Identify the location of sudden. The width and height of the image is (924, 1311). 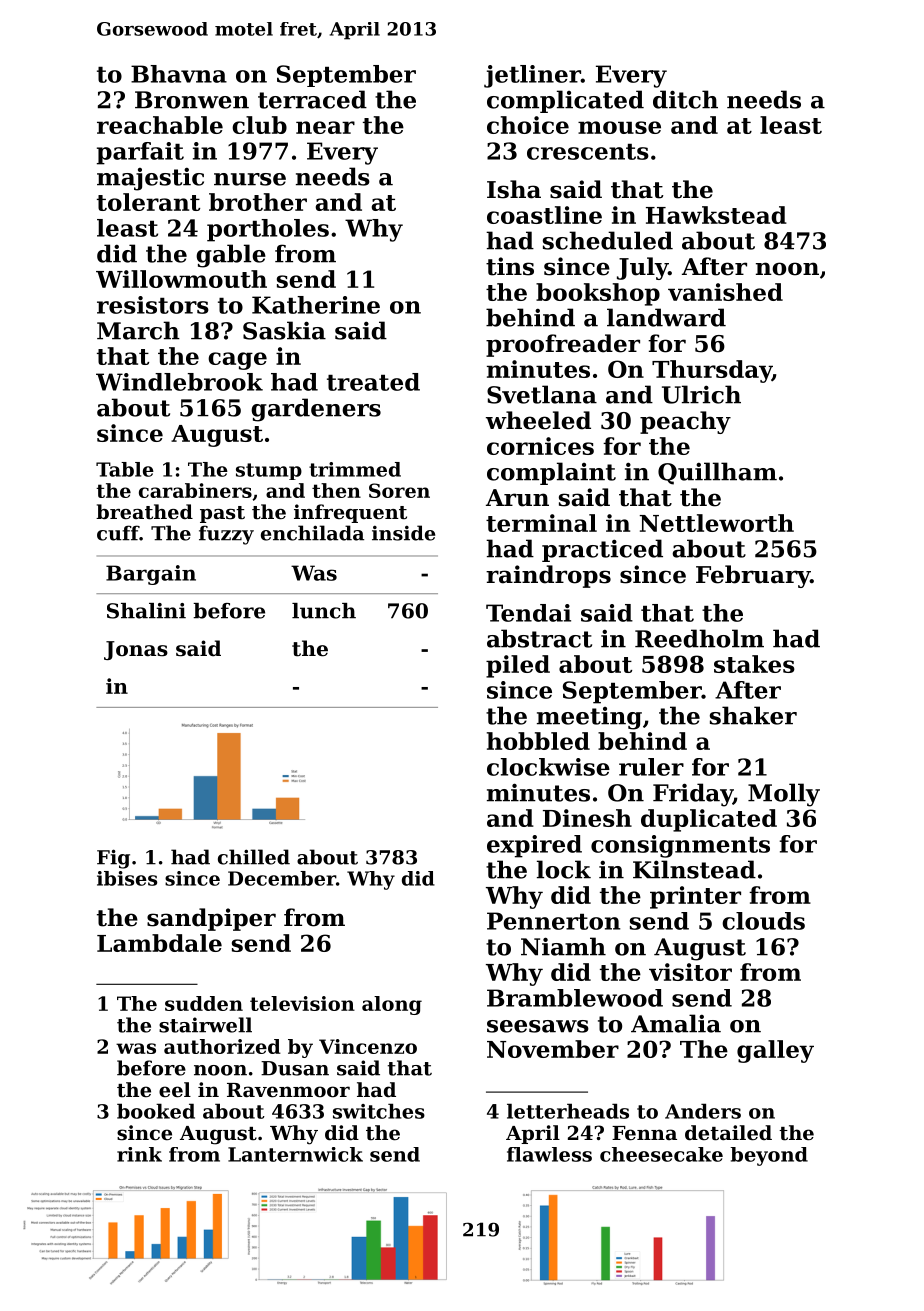
(204, 1003).
